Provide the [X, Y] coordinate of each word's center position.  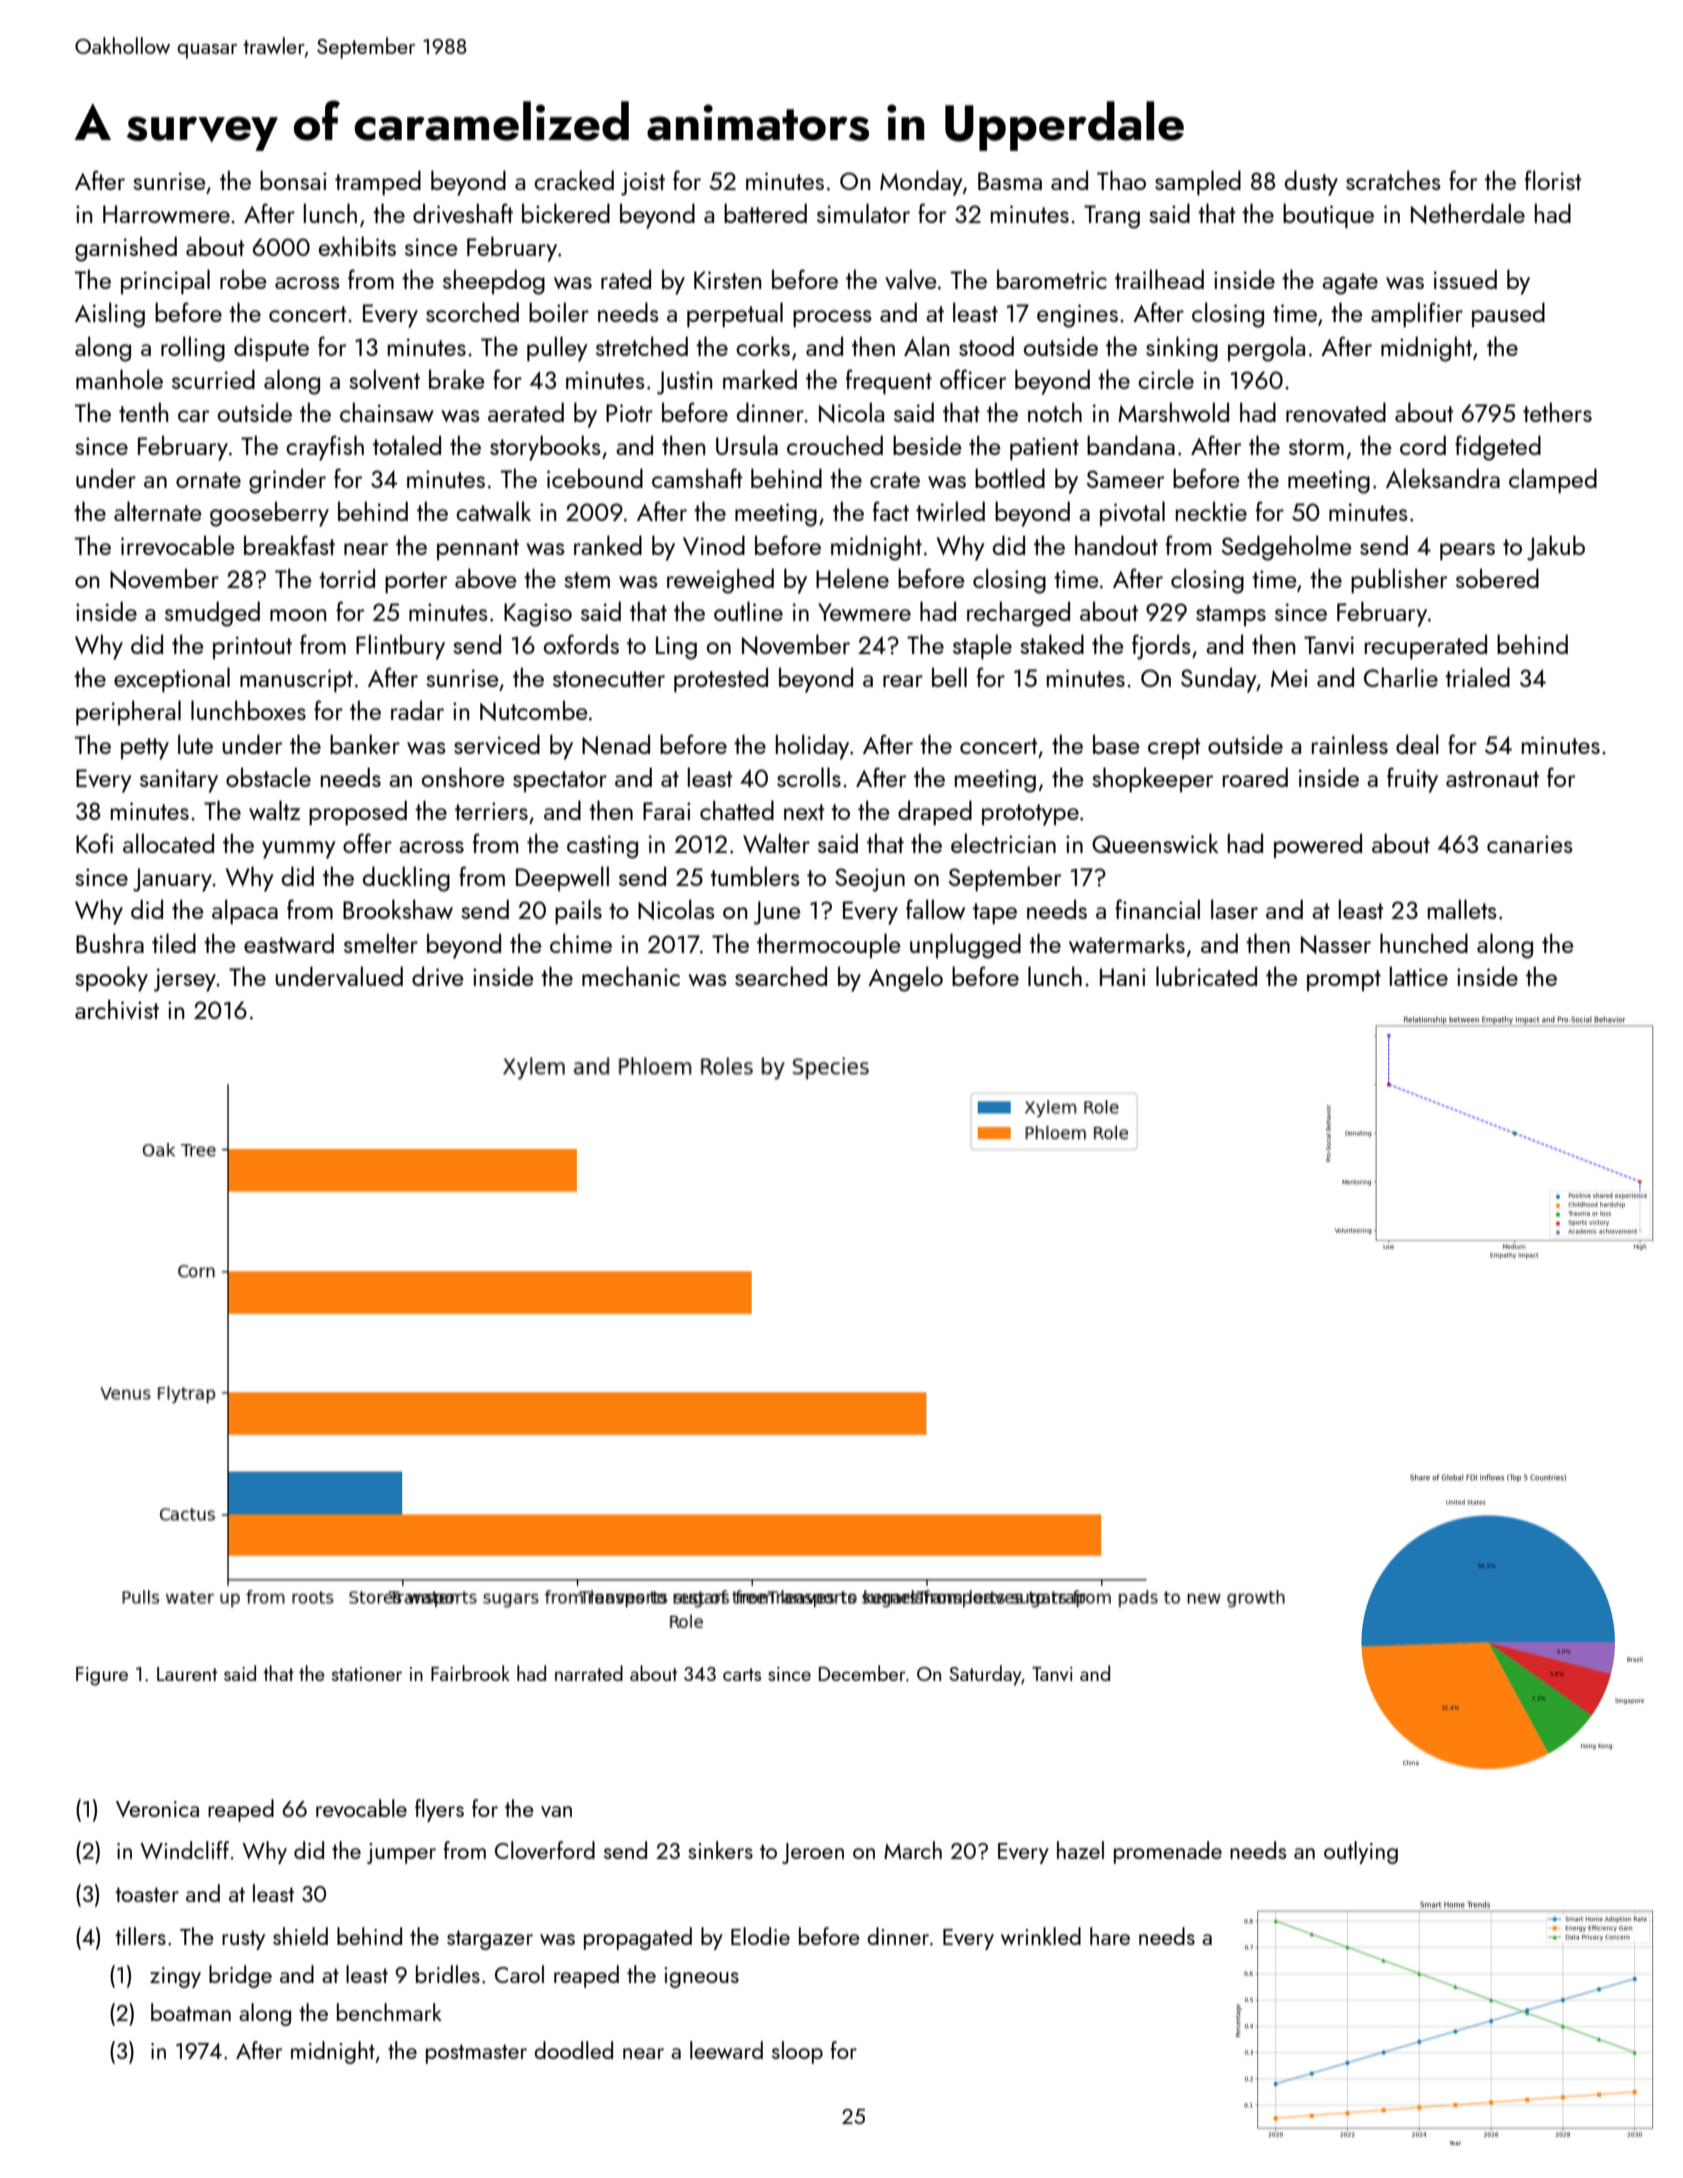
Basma [1010, 181]
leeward [726, 2050]
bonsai [293, 180]
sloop [797, 2052]
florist [1553, 180]
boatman [191, 2012]
